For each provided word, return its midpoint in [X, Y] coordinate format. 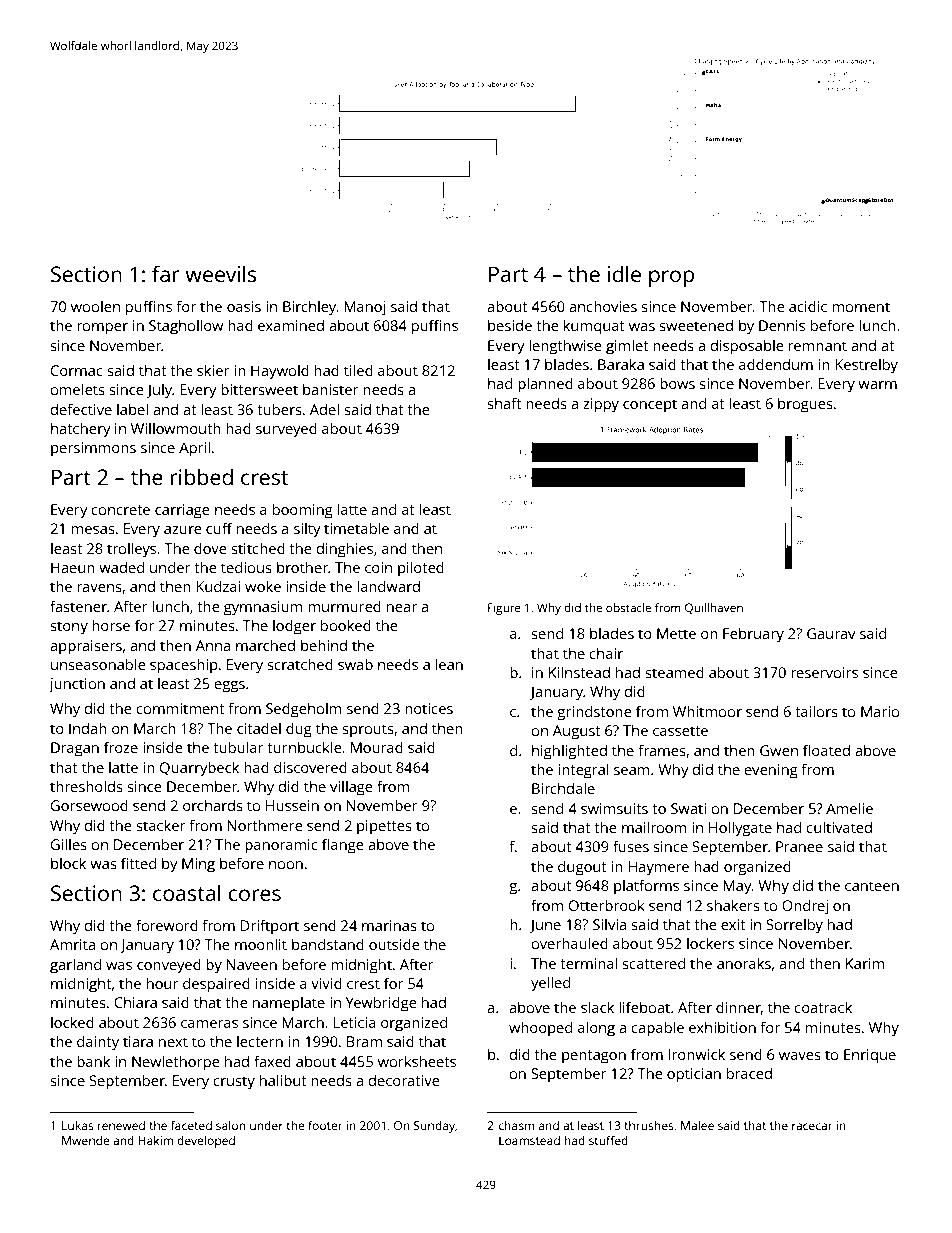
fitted [138, 863]
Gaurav [831, 633]
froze [121, 747]
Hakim [156, 1140]
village [351, 788]
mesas [93, 530]
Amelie [849, 808]
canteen [872, 886]
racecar [812, 1126]
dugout [582, 868]
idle [624, 273]
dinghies [345, 550]
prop [671, 278]
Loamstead [529, 1140]
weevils [221, 273]
